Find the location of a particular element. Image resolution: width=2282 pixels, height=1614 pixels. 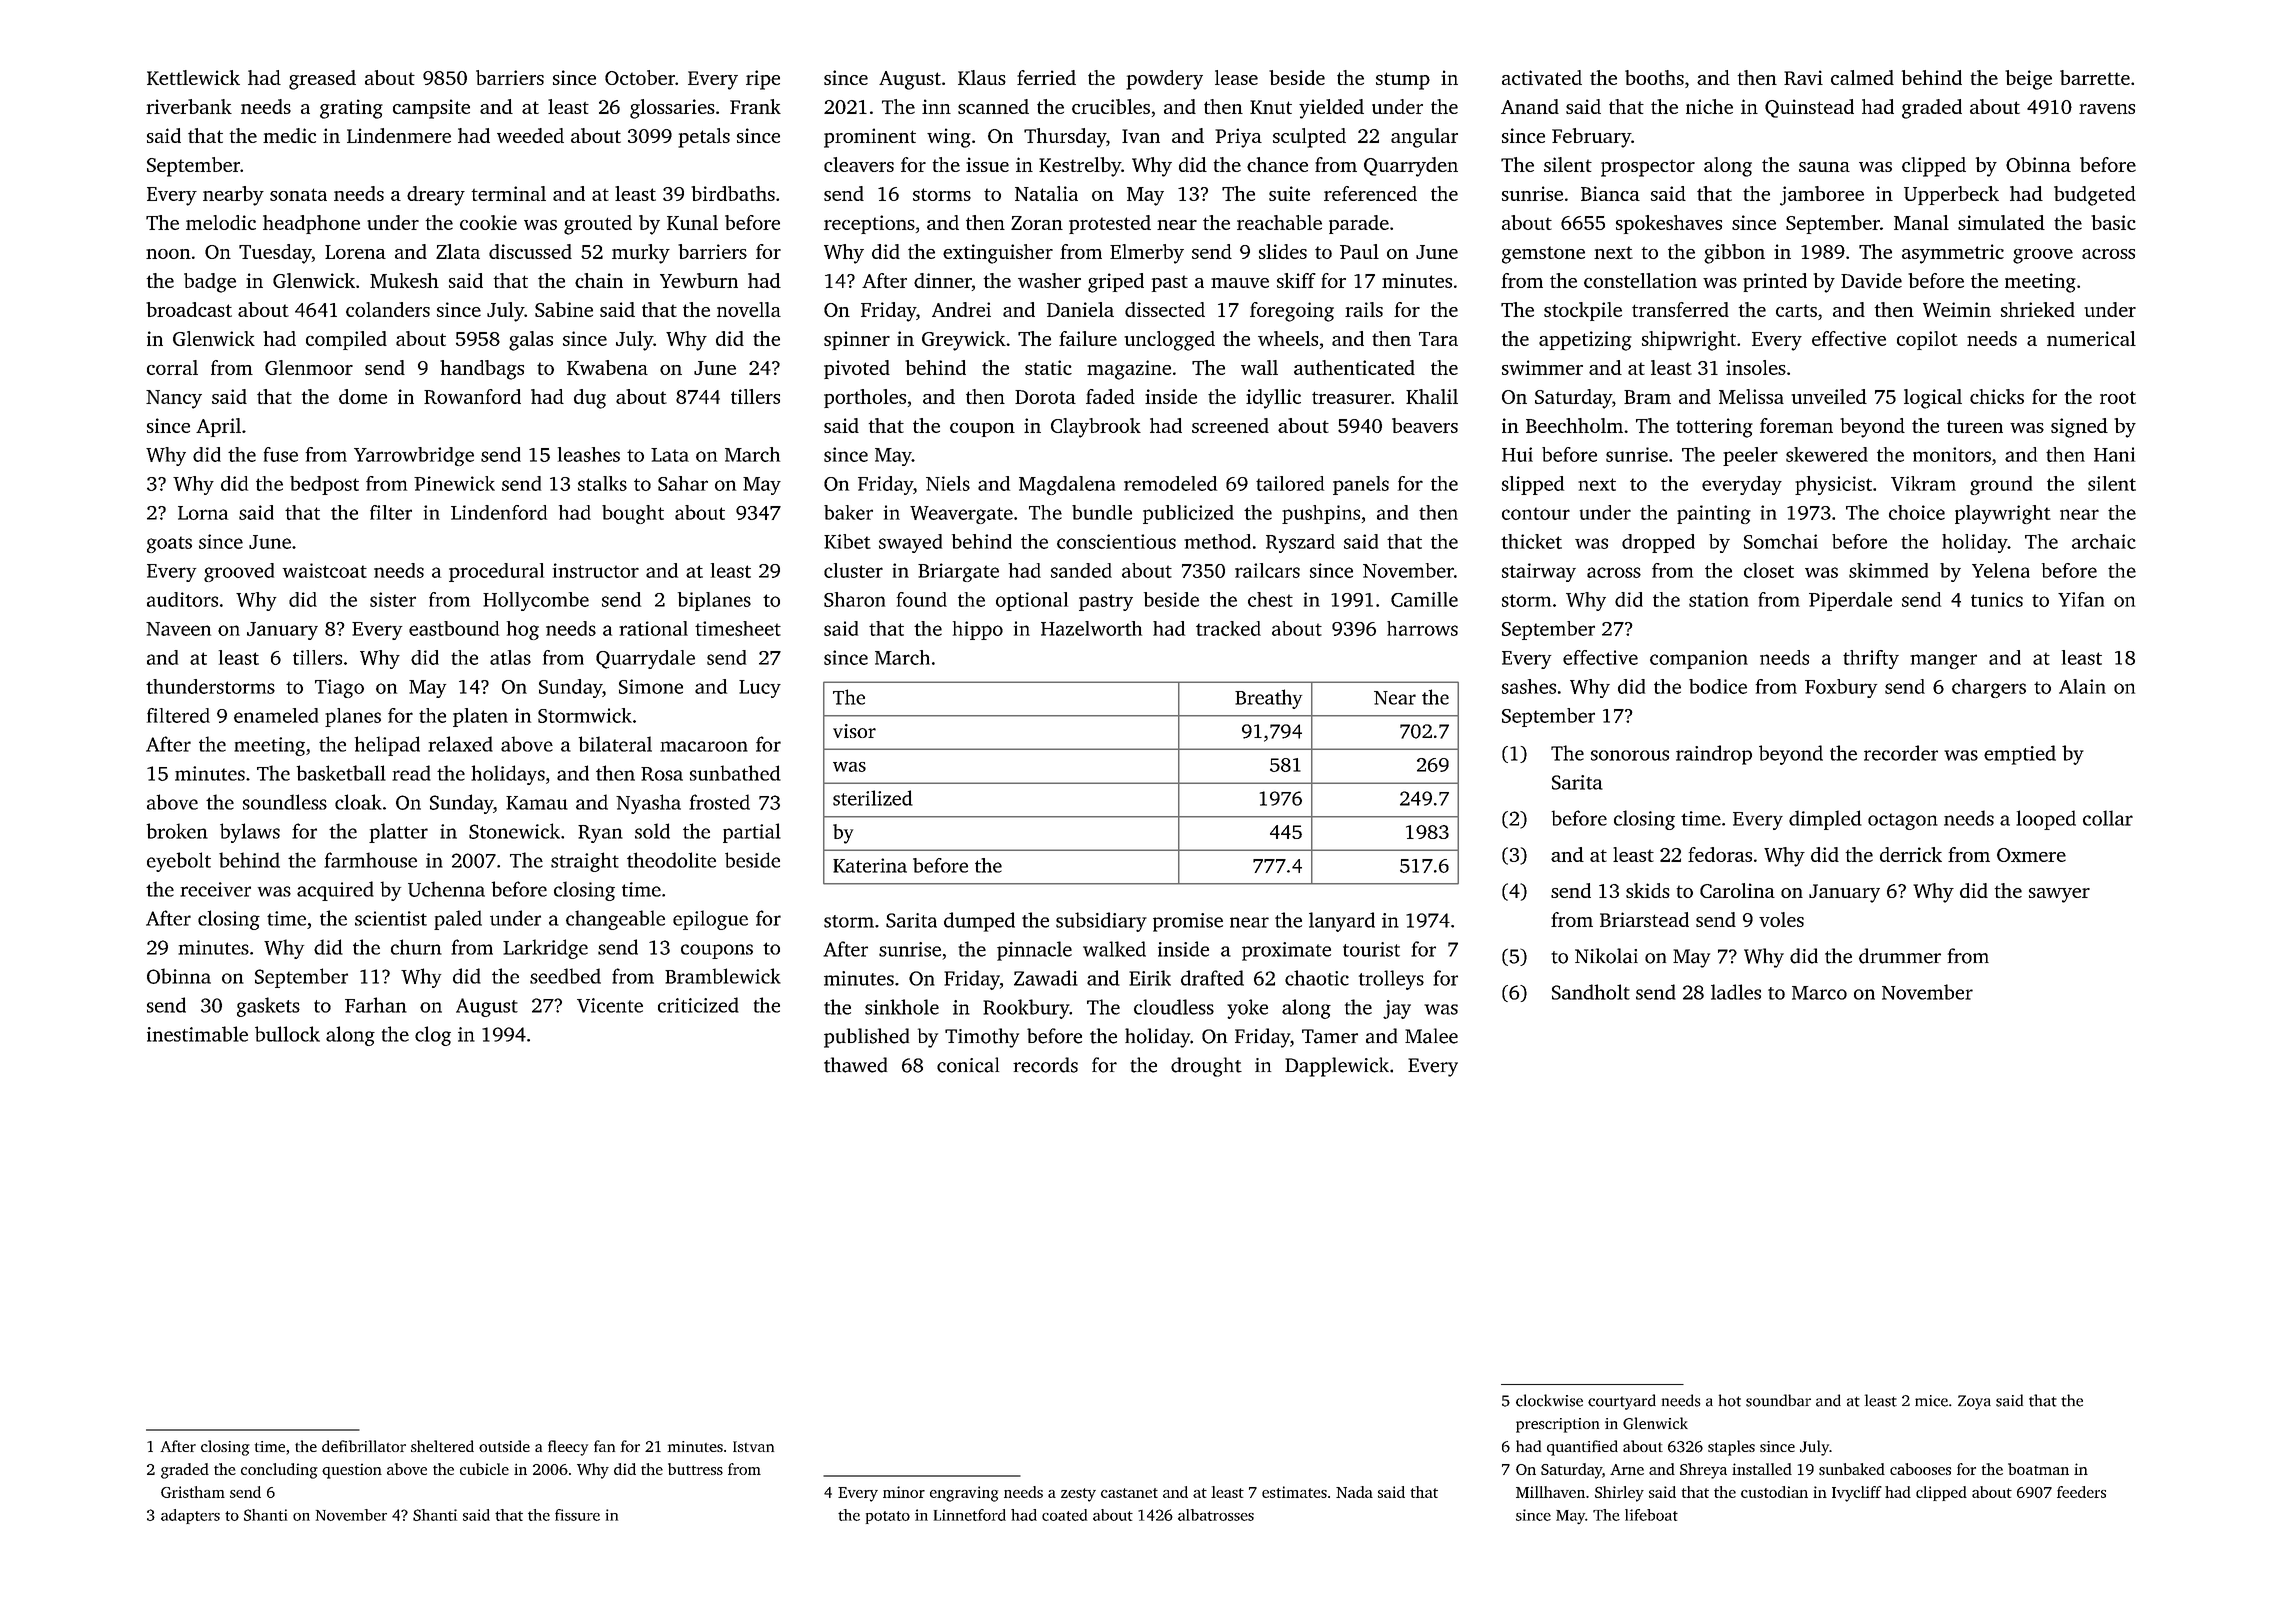

recorder is located at coordinates (1901, 753).
